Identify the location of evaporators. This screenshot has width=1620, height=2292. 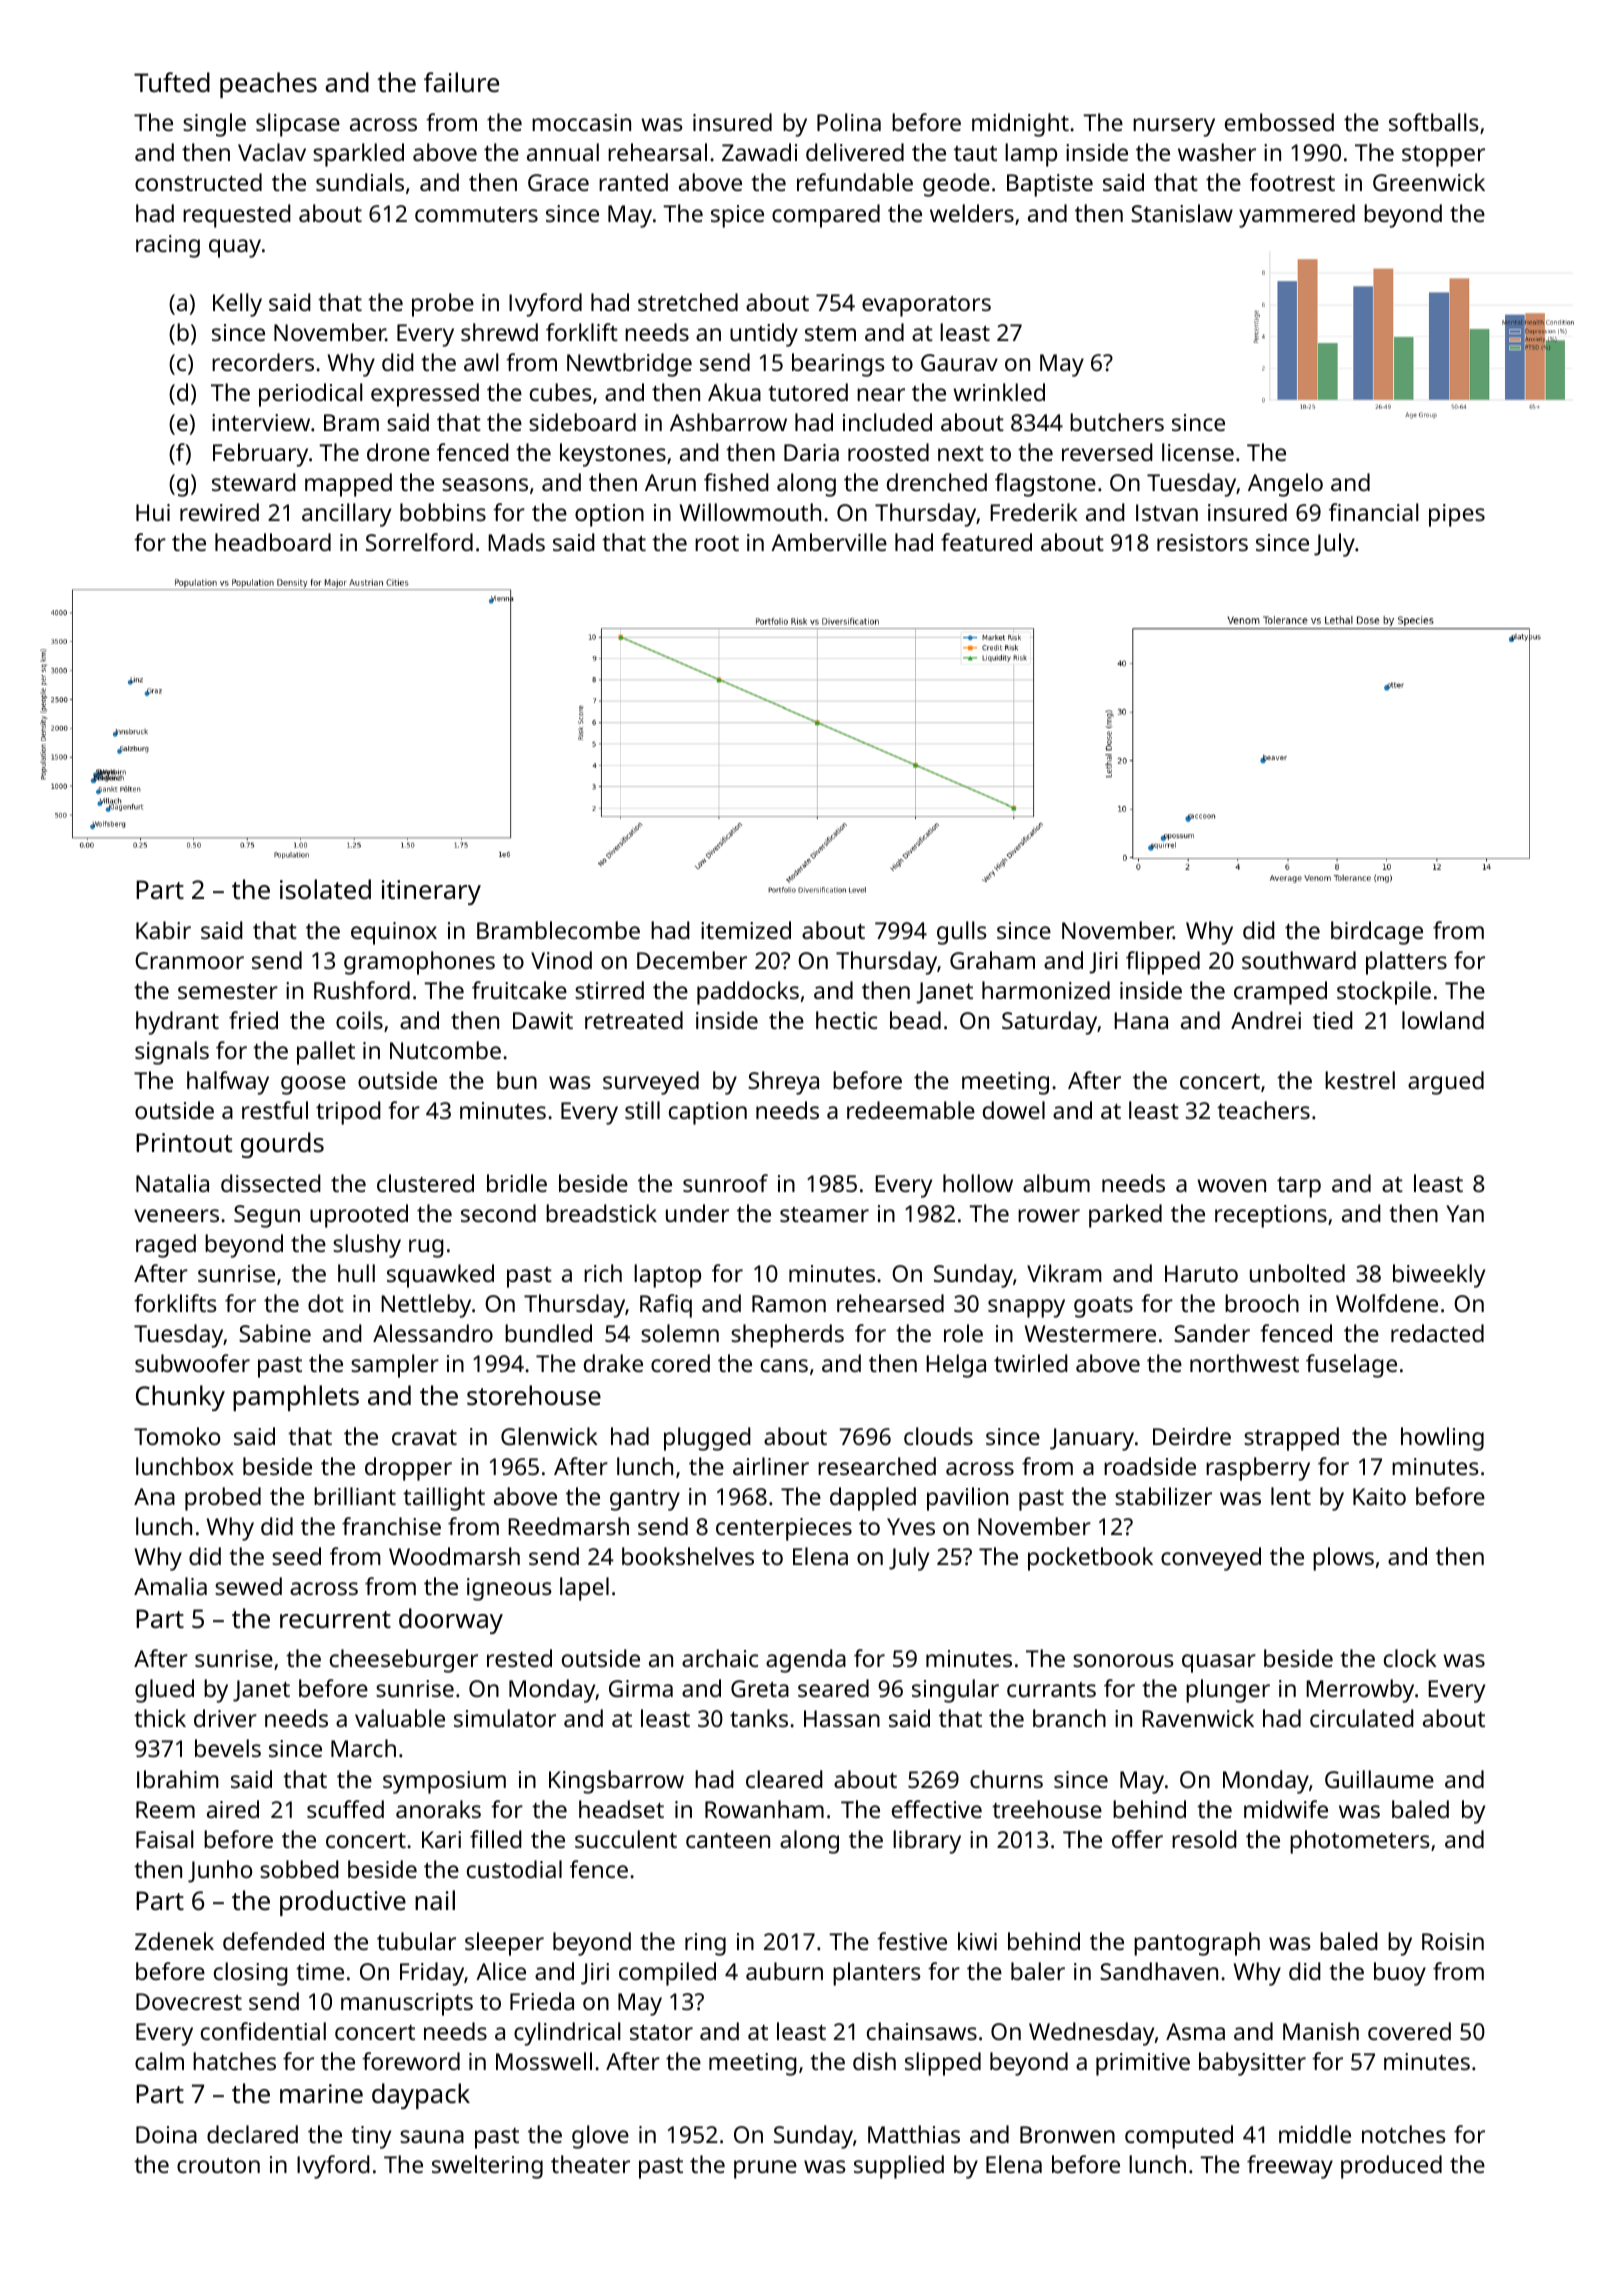
(926, 306).
